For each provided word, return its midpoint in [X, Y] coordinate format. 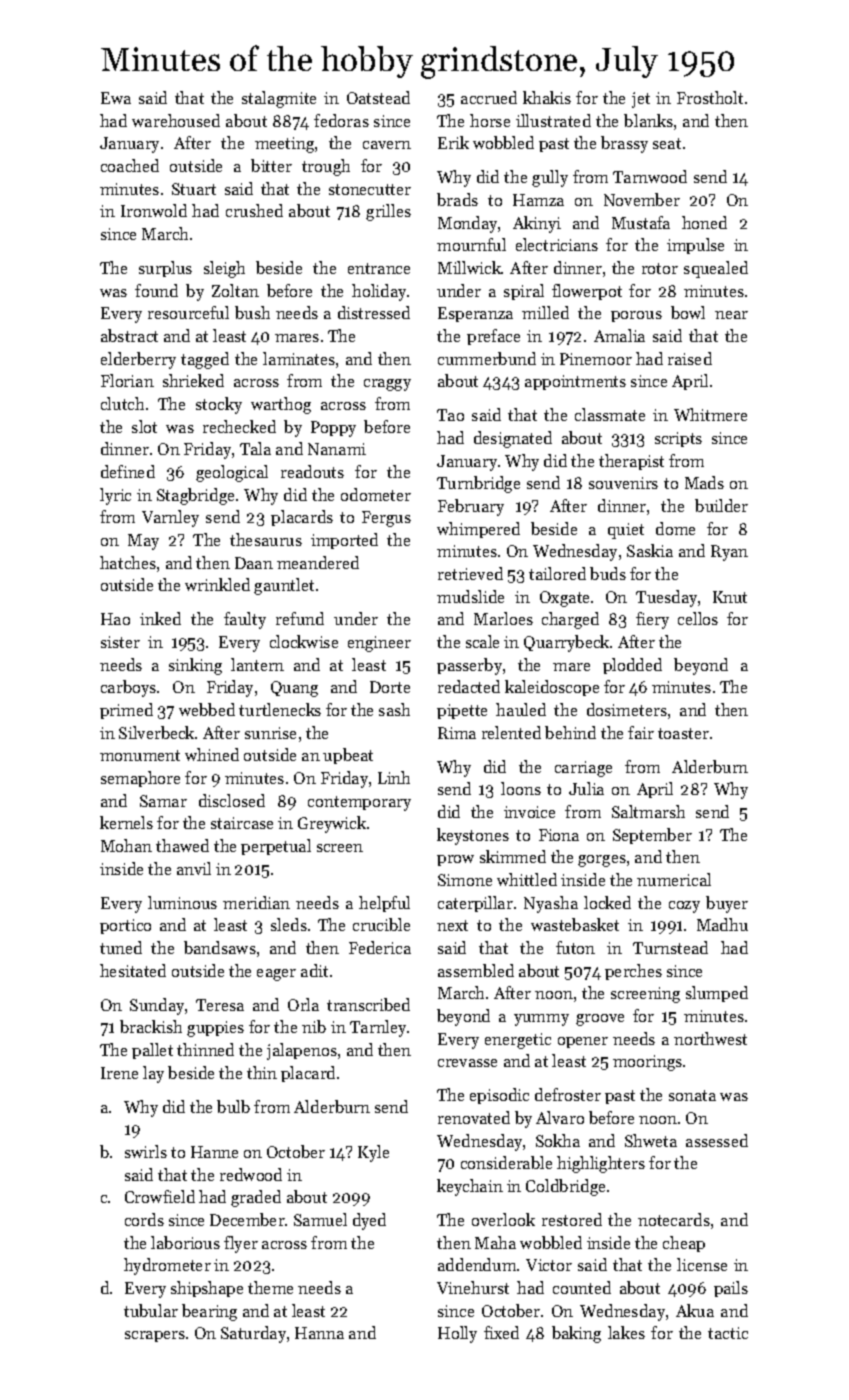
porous [636, 316]
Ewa [116, 98]
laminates [299, 358]
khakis [547, 97]
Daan [254, 563]
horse [490, 120]
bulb [233, 1106]
